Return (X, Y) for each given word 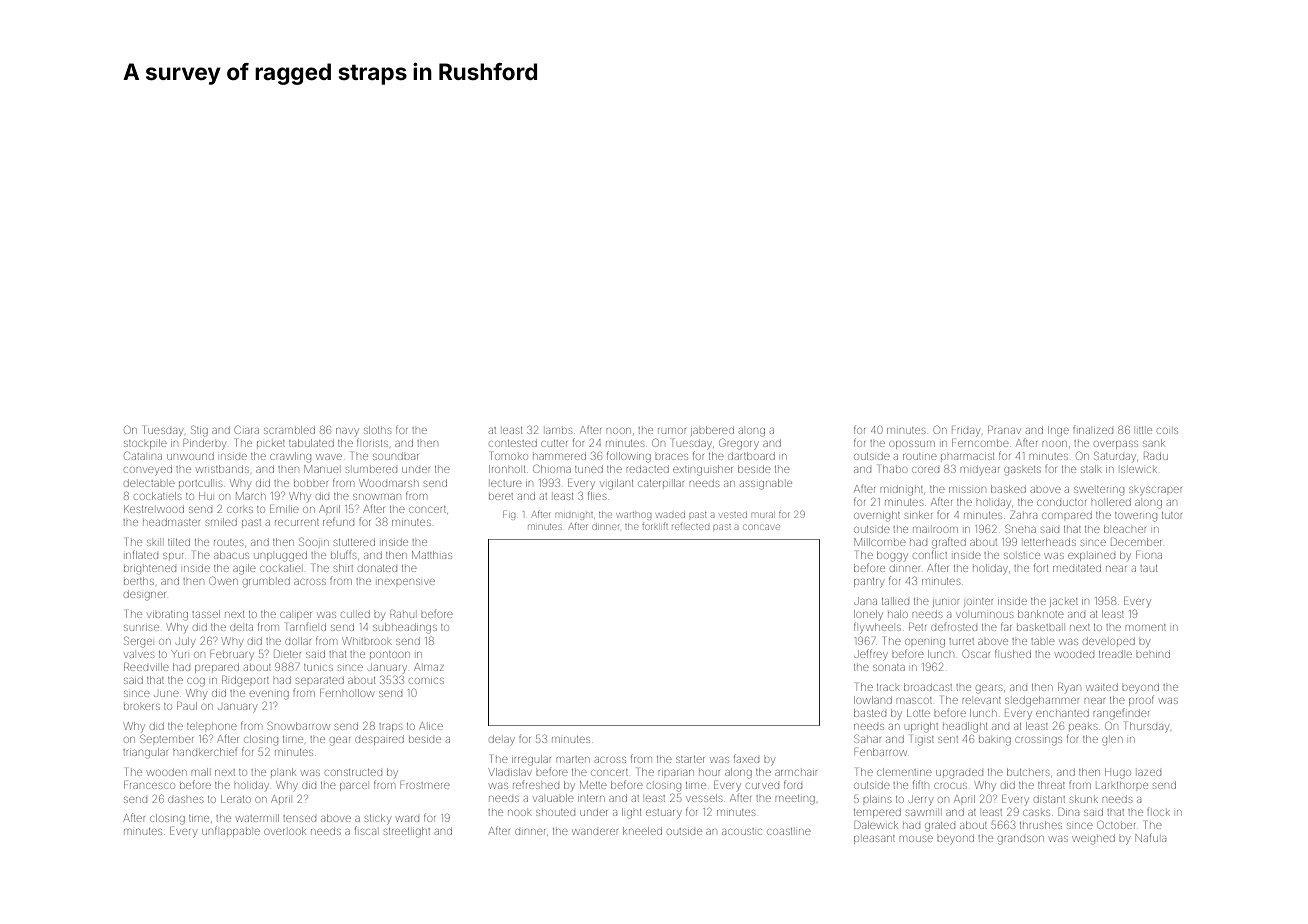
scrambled (289, 430)
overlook (285, 831)
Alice (431, 726)
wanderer (595, 832)
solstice (1022, 555)
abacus (231, 555)
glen (1112, 741)
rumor (672, 431)
